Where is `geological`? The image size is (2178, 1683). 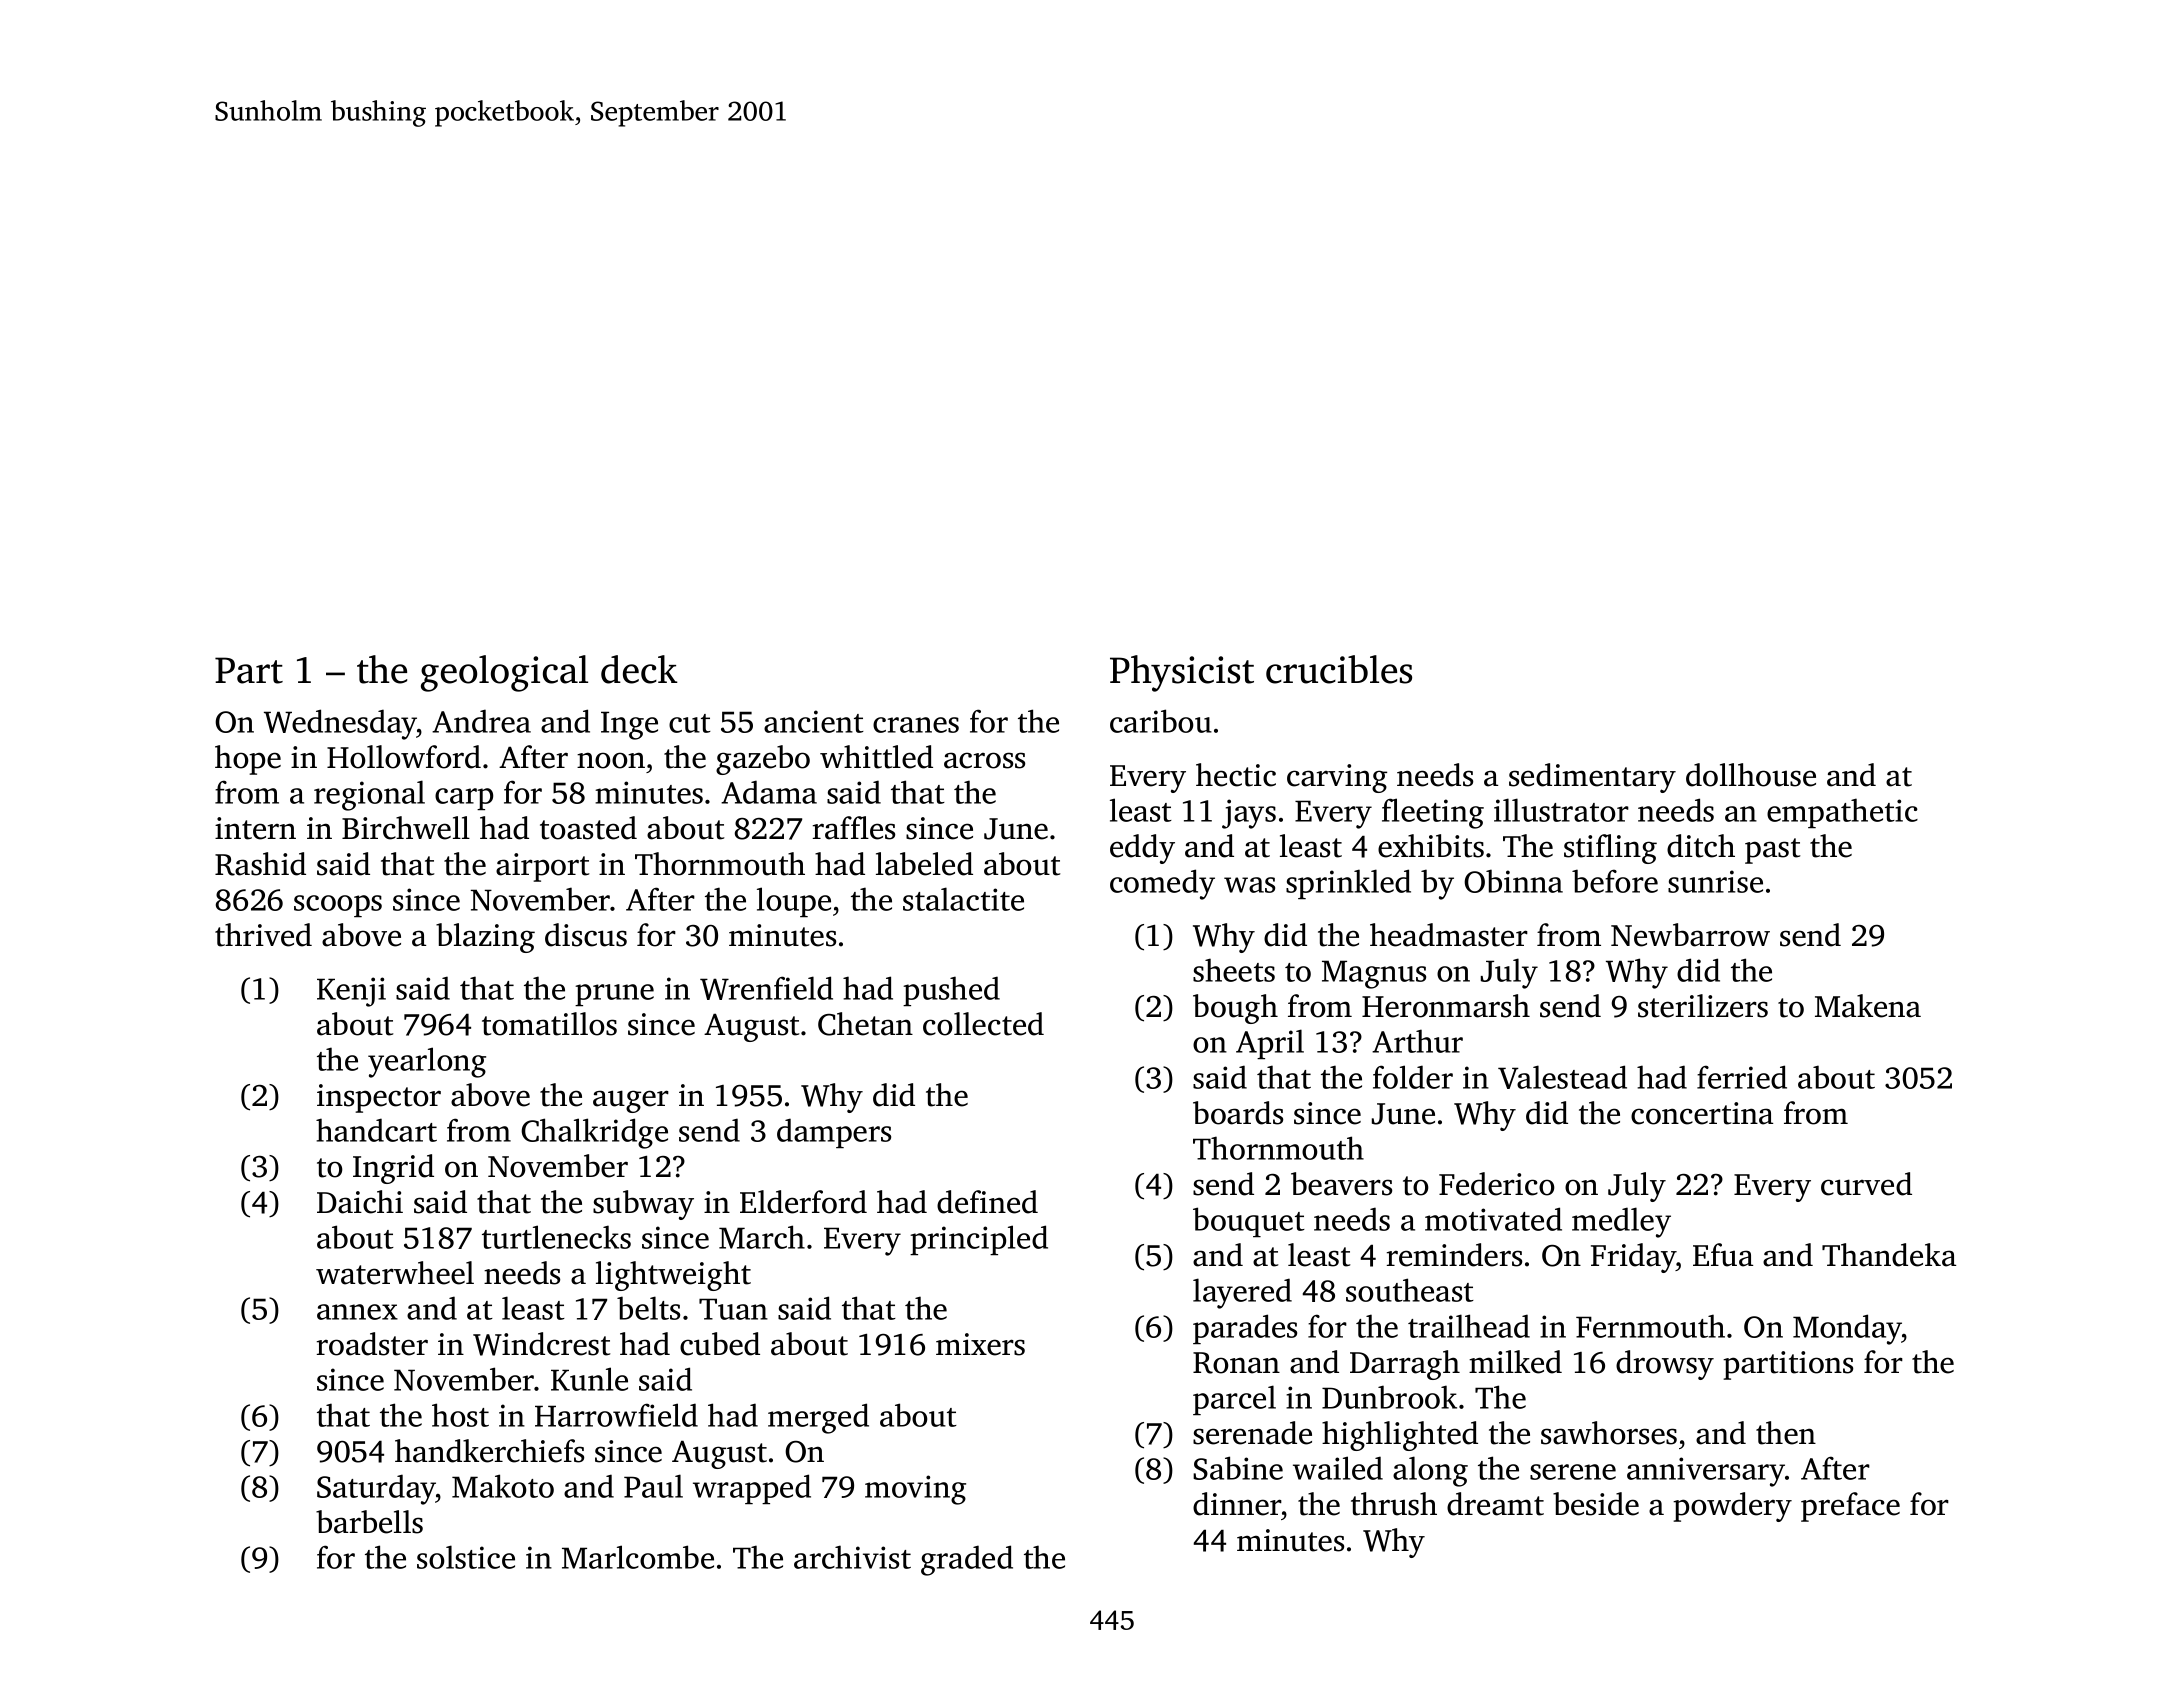
geological is located at coordinates (504, 673).
